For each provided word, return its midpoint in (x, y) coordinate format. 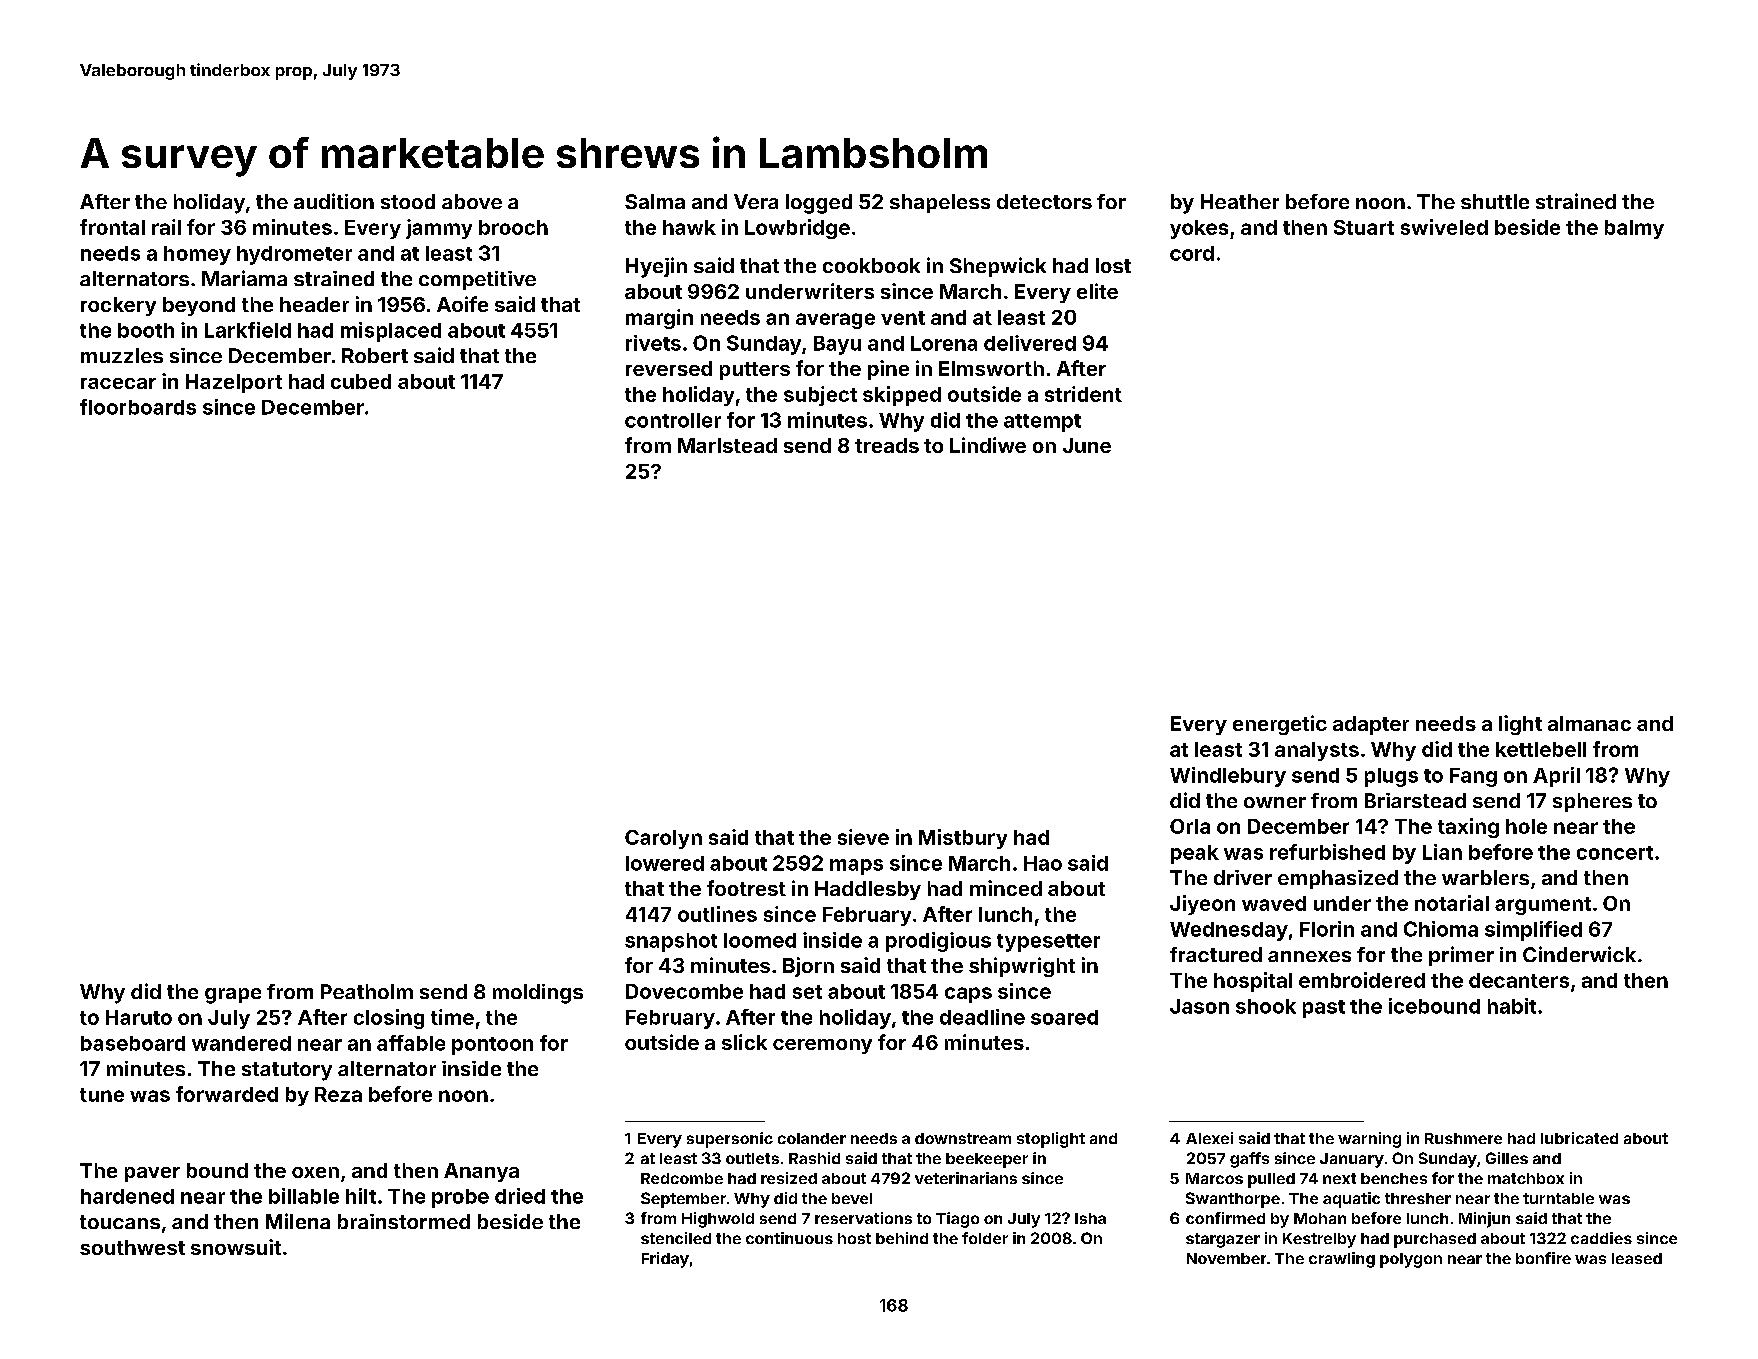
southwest (132, 1247)
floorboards (138, 407)
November (1226, 1258)
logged (819, 204)
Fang (1473, 777)
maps (856, 867)
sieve (863, 837)
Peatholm (367, 991)
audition (334, 201)
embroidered (1362, 980)
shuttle (1495, 201)
